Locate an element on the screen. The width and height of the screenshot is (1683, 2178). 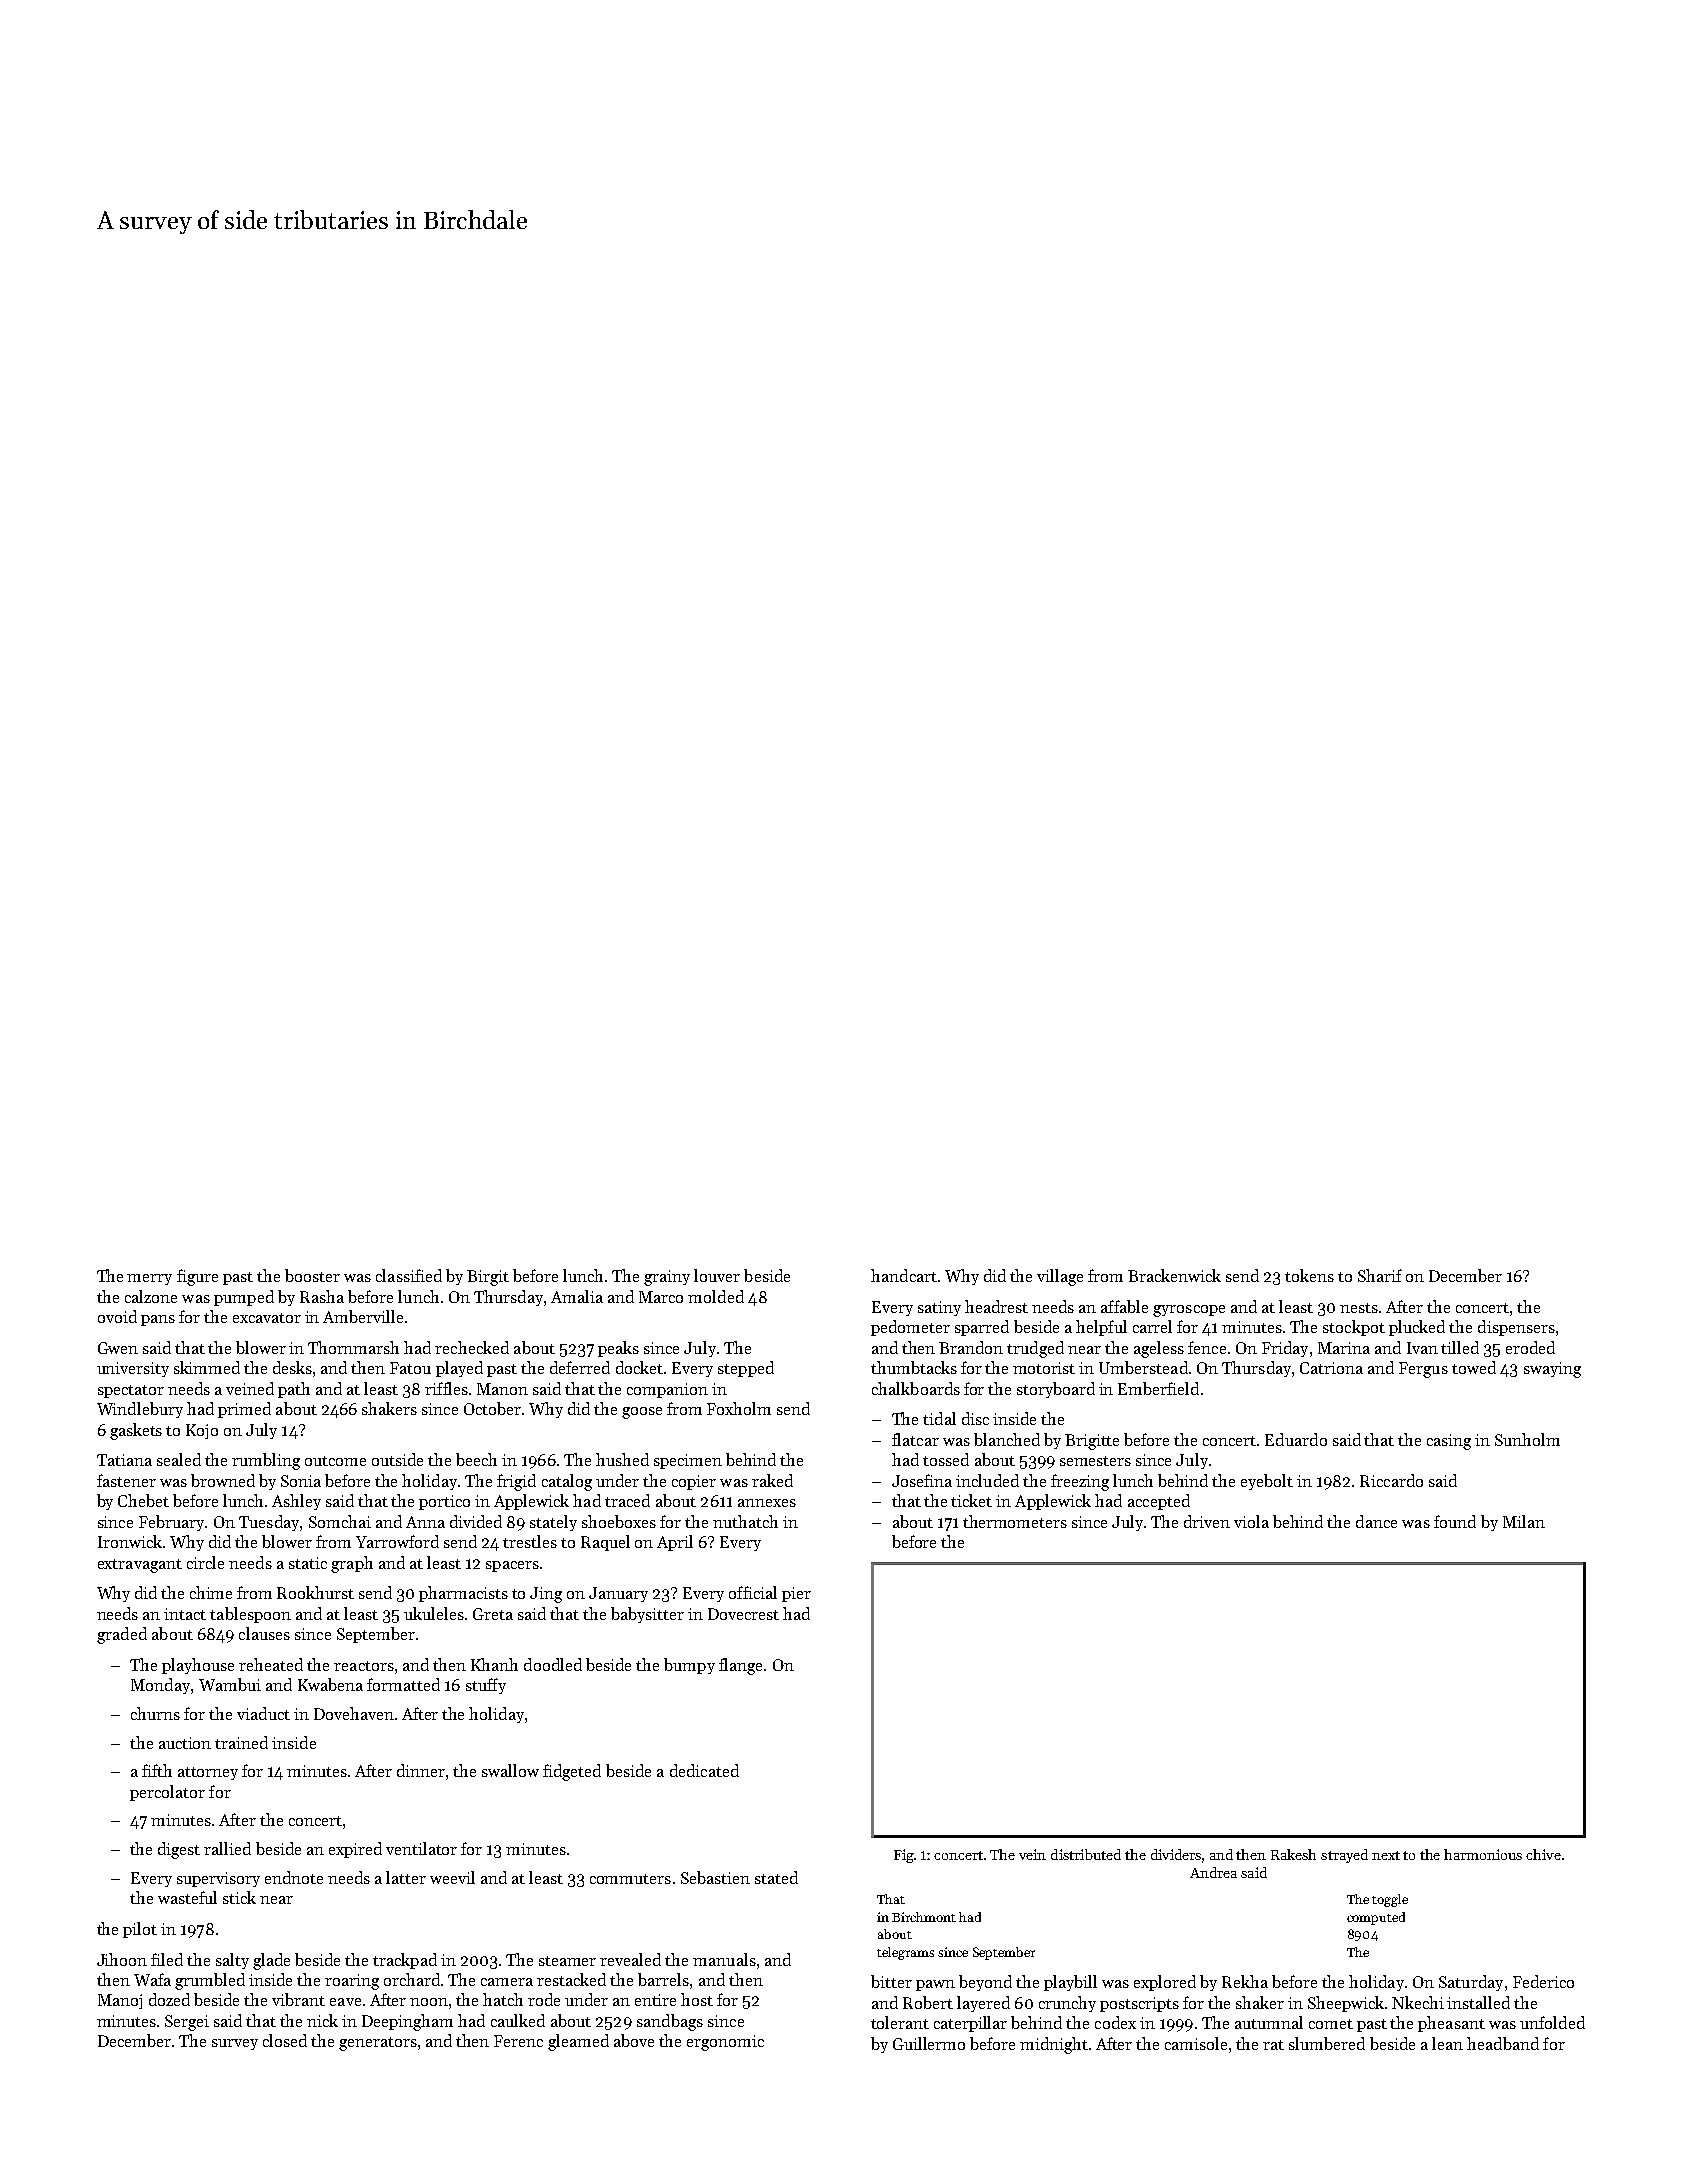
merry is located at coordinates (149, 1279).
